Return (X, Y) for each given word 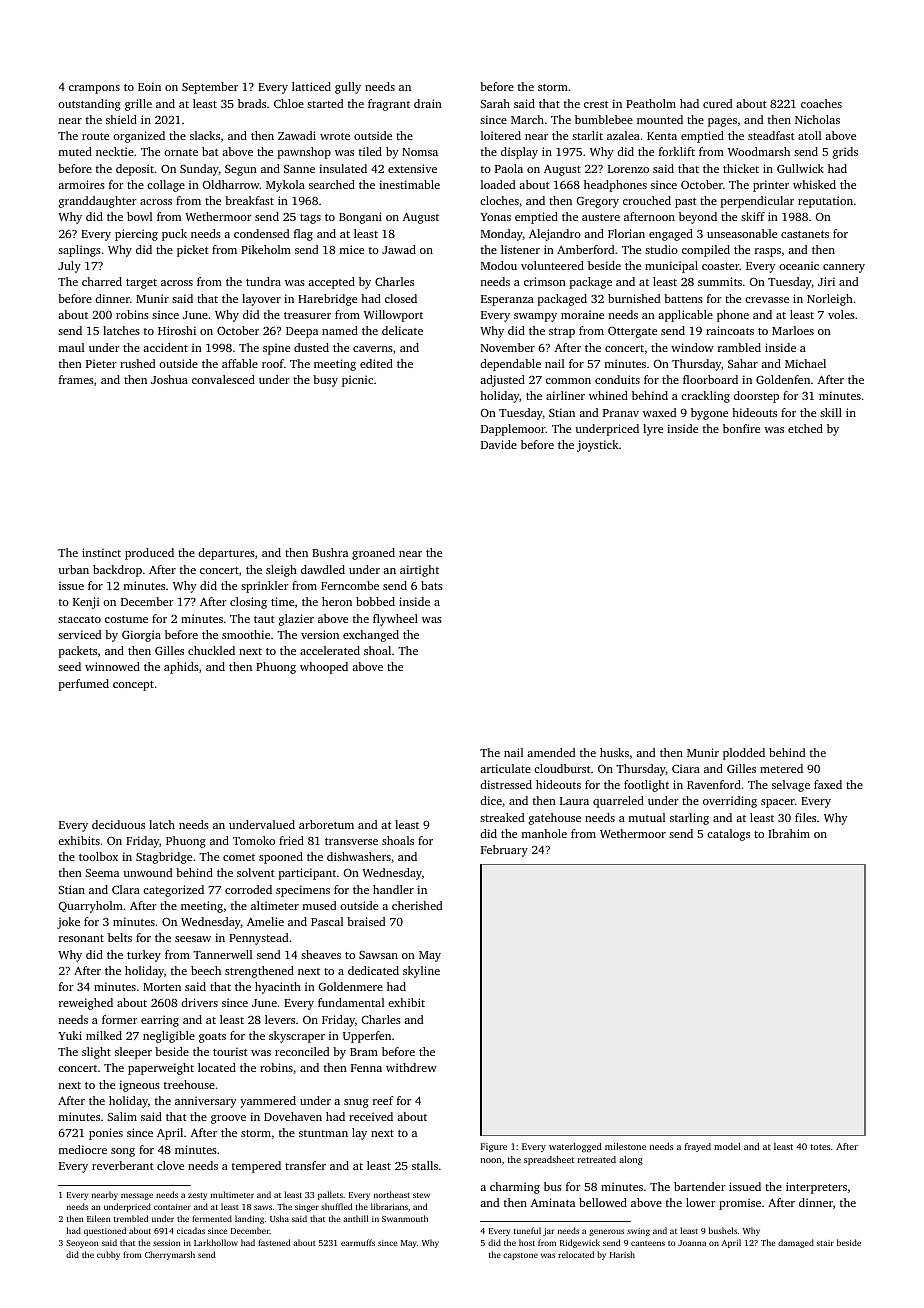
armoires (81, 184)
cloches (499, 200)
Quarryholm (91, 907)
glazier (296, 620)
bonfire (741, 428)
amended (551, 752)
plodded (744, 754)
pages (722, 122)
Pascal (327, 921)
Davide (499, 444)
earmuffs (358, 1242)
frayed (698, 1147)
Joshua (169, 379)
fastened (274, 1242)
